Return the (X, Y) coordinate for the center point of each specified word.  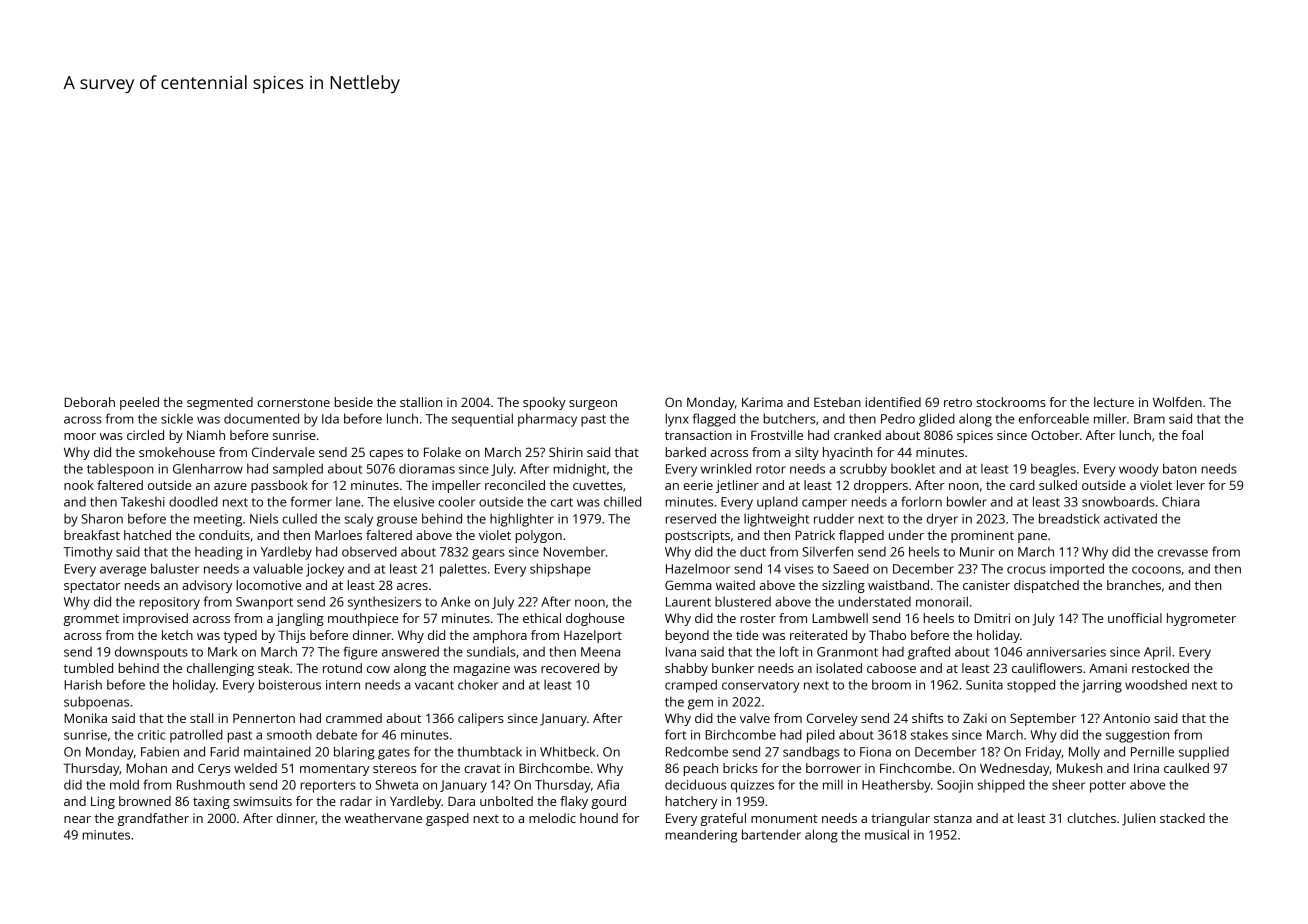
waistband (898, 585)
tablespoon (120, 470)
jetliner (737, 486)
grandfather (153, 819)
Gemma (688, 585)
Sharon (102, 518)
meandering (701, 836)
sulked (1058, 485)
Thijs (292, 636)
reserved (690, 518)
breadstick (1069, 518)
